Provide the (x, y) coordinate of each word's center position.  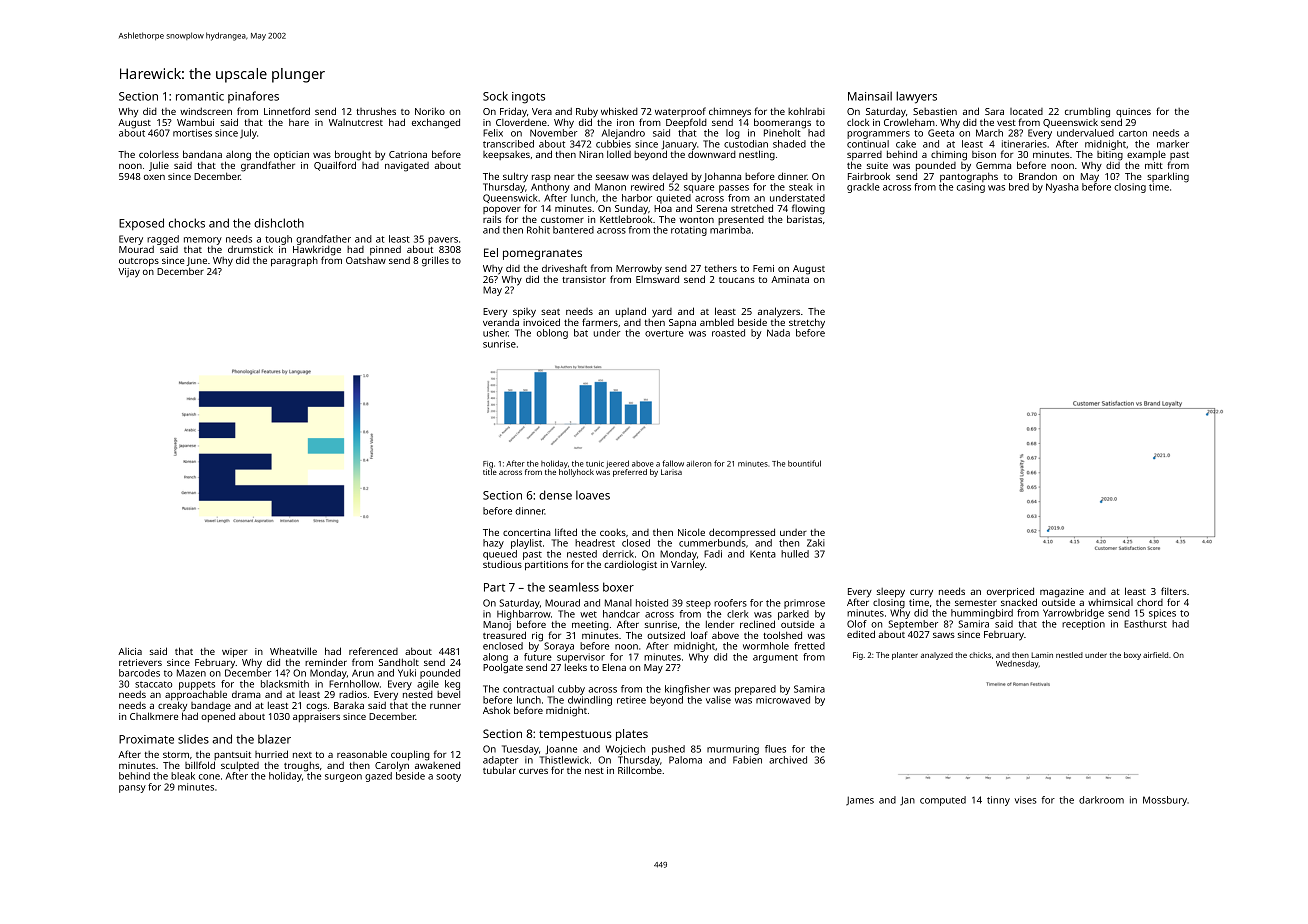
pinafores (253, 97)
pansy (132, 789)
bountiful (804, 463)
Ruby (587, 112)
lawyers (916, 97)
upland (631, 312)
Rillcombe (640, 770)
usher (495, 333)
